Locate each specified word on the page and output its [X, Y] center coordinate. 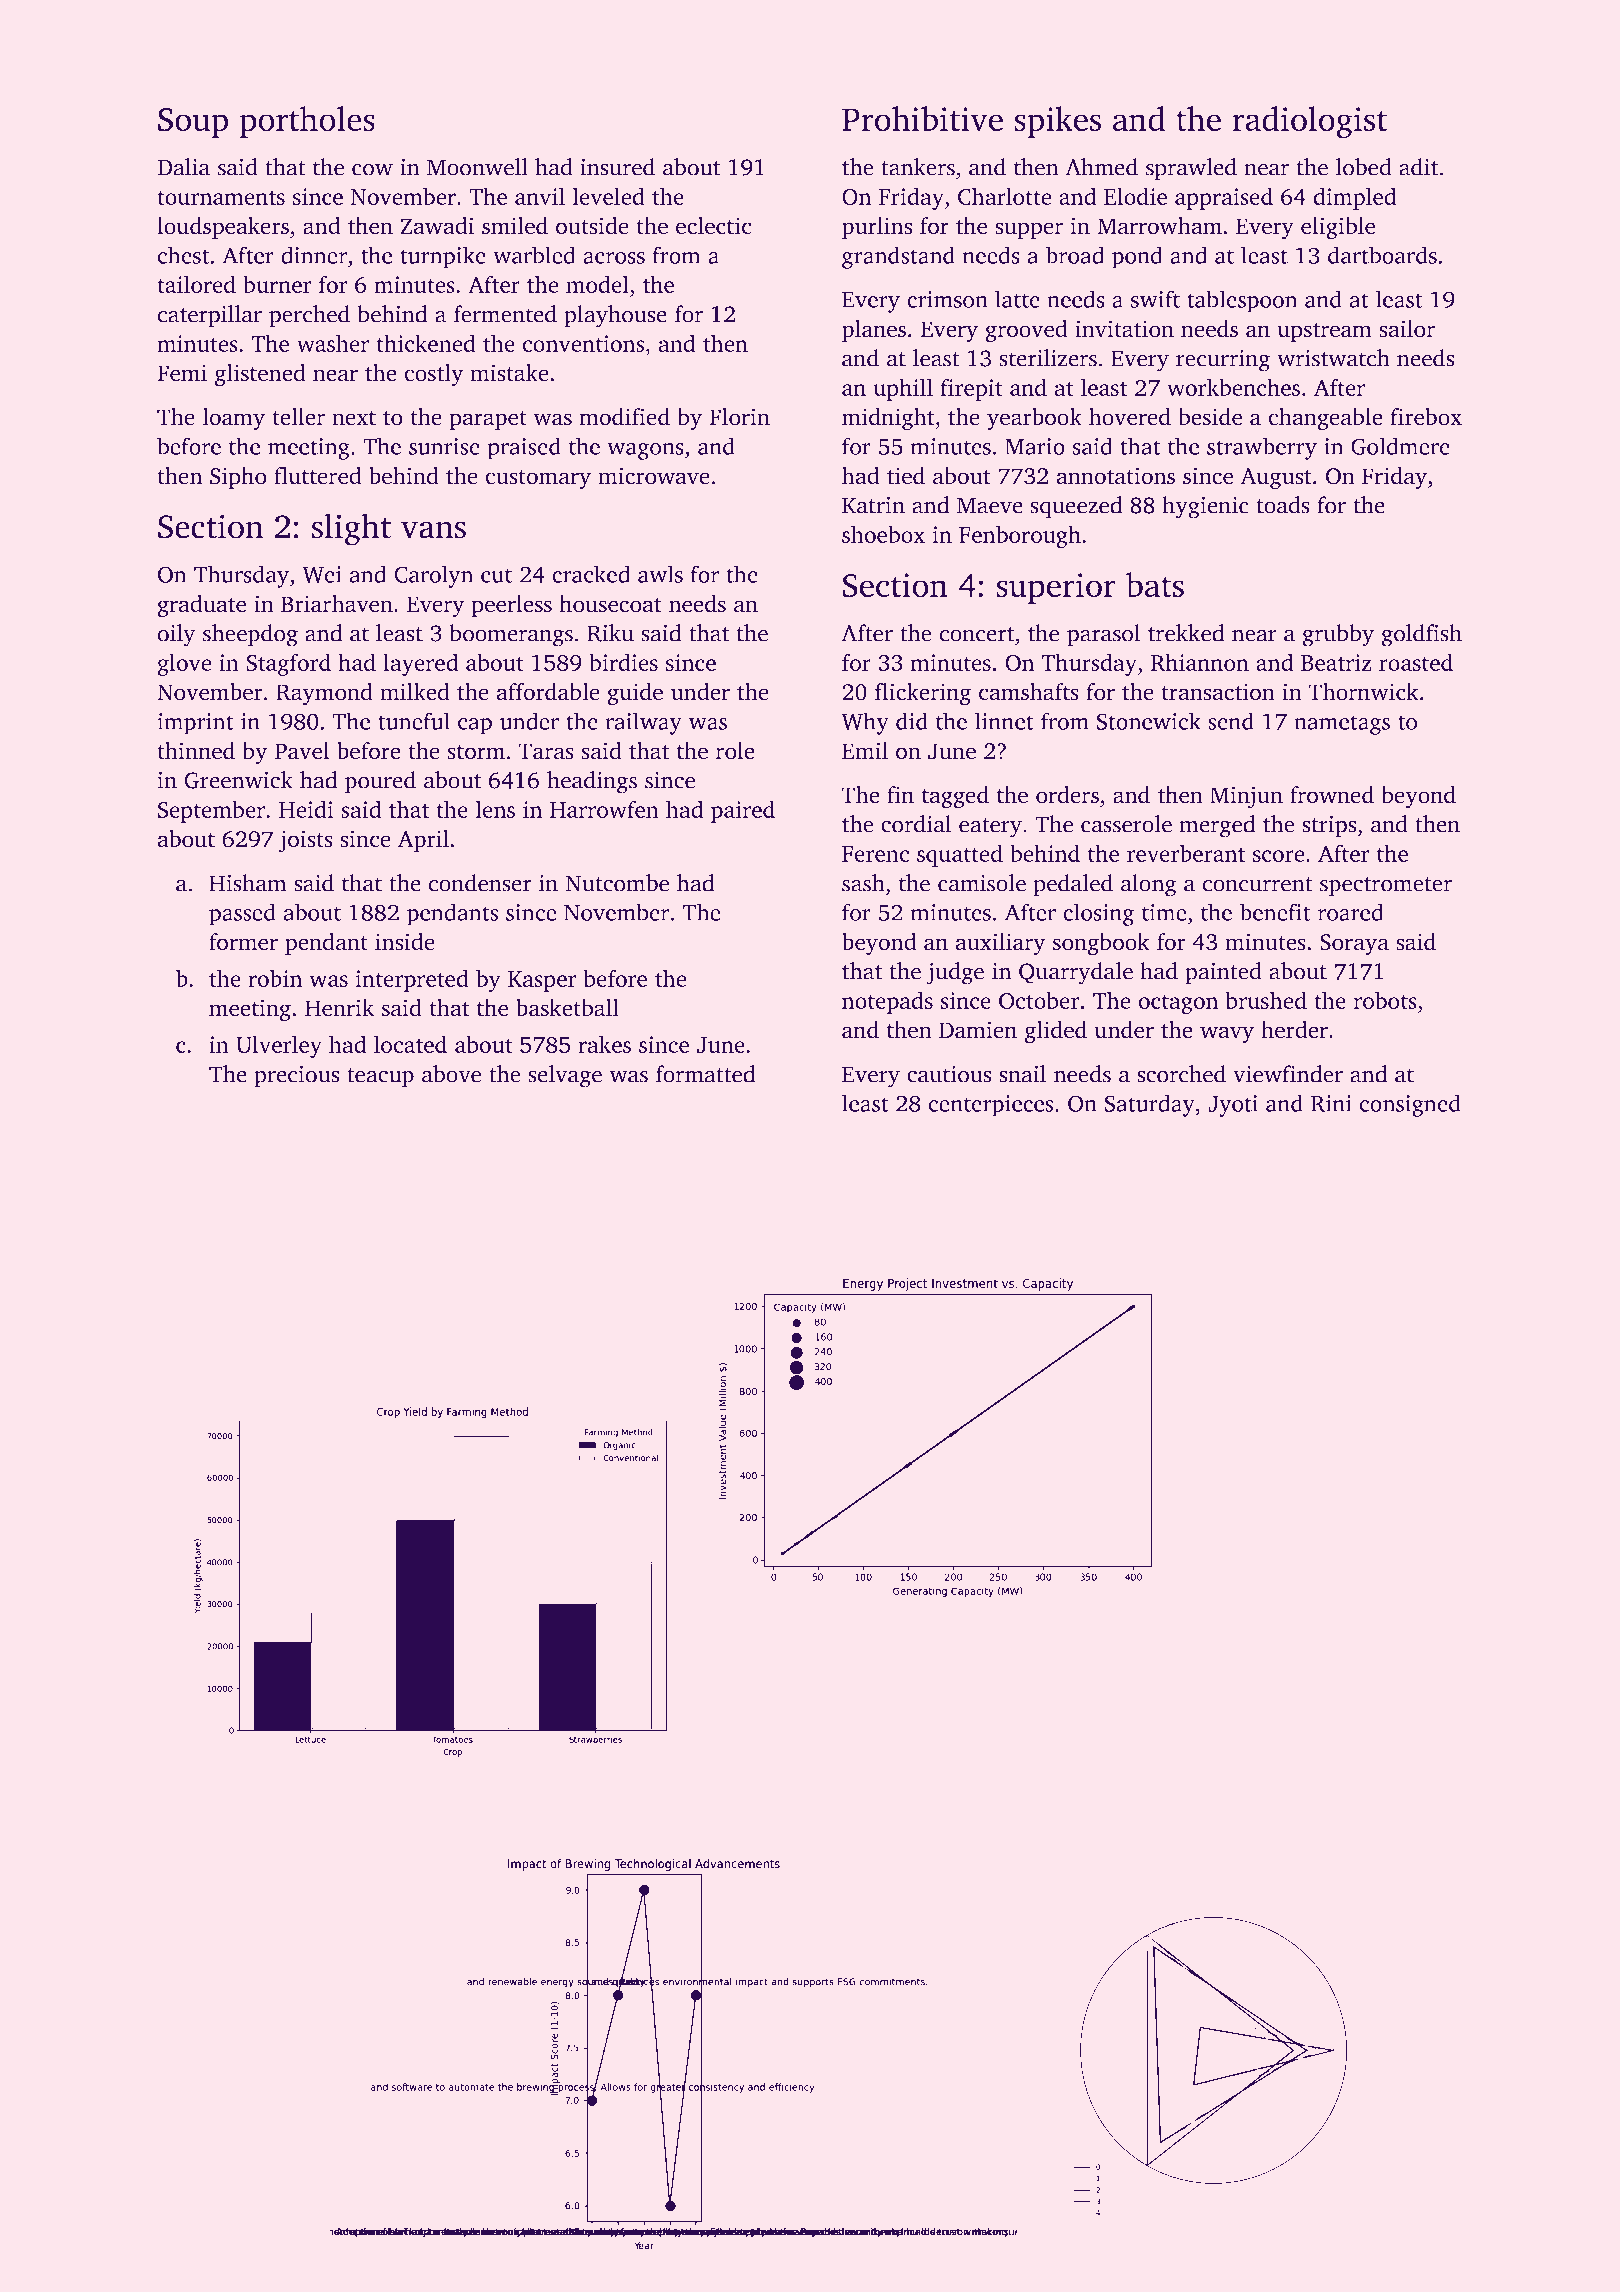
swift [1155, 299]
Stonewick [1149, 721]
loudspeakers [223, 228]
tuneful [414, 721]
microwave [654, 475]
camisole [982, 883]
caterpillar [210, 316]
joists [306, 841]
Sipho [238, 478]
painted [1223, 973]
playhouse [615, 316]
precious [296, 1076]
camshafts [1029, 691]
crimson [947, 299]
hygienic [1205, 507]
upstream [1325, 332]
